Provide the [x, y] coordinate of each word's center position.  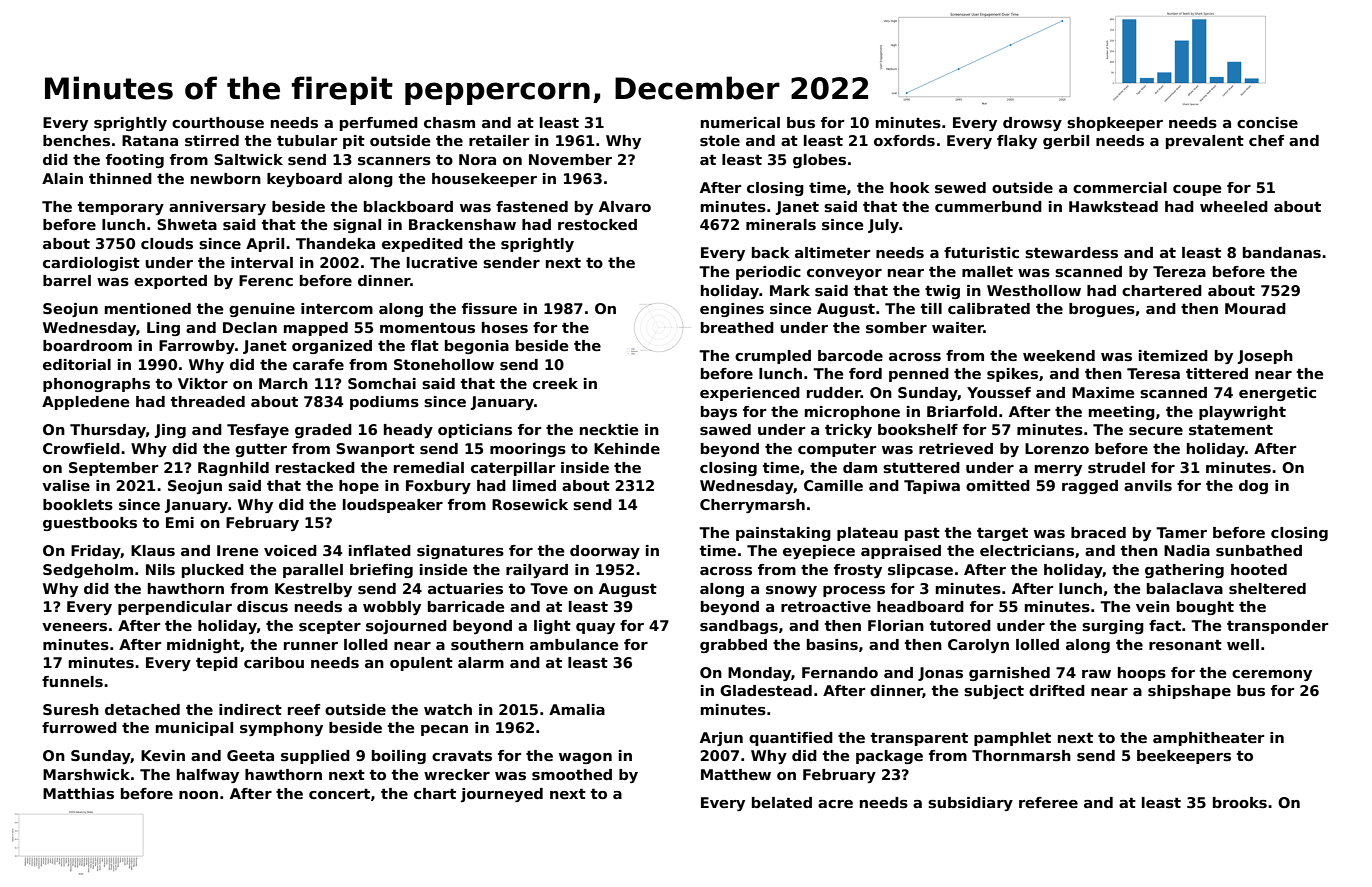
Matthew [736, 774]
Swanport [375, 450]
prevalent [1205, 142]
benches [76, 140]
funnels [72, 681]
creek [555, 383]
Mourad [1255, 308]
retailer [499, 140]
